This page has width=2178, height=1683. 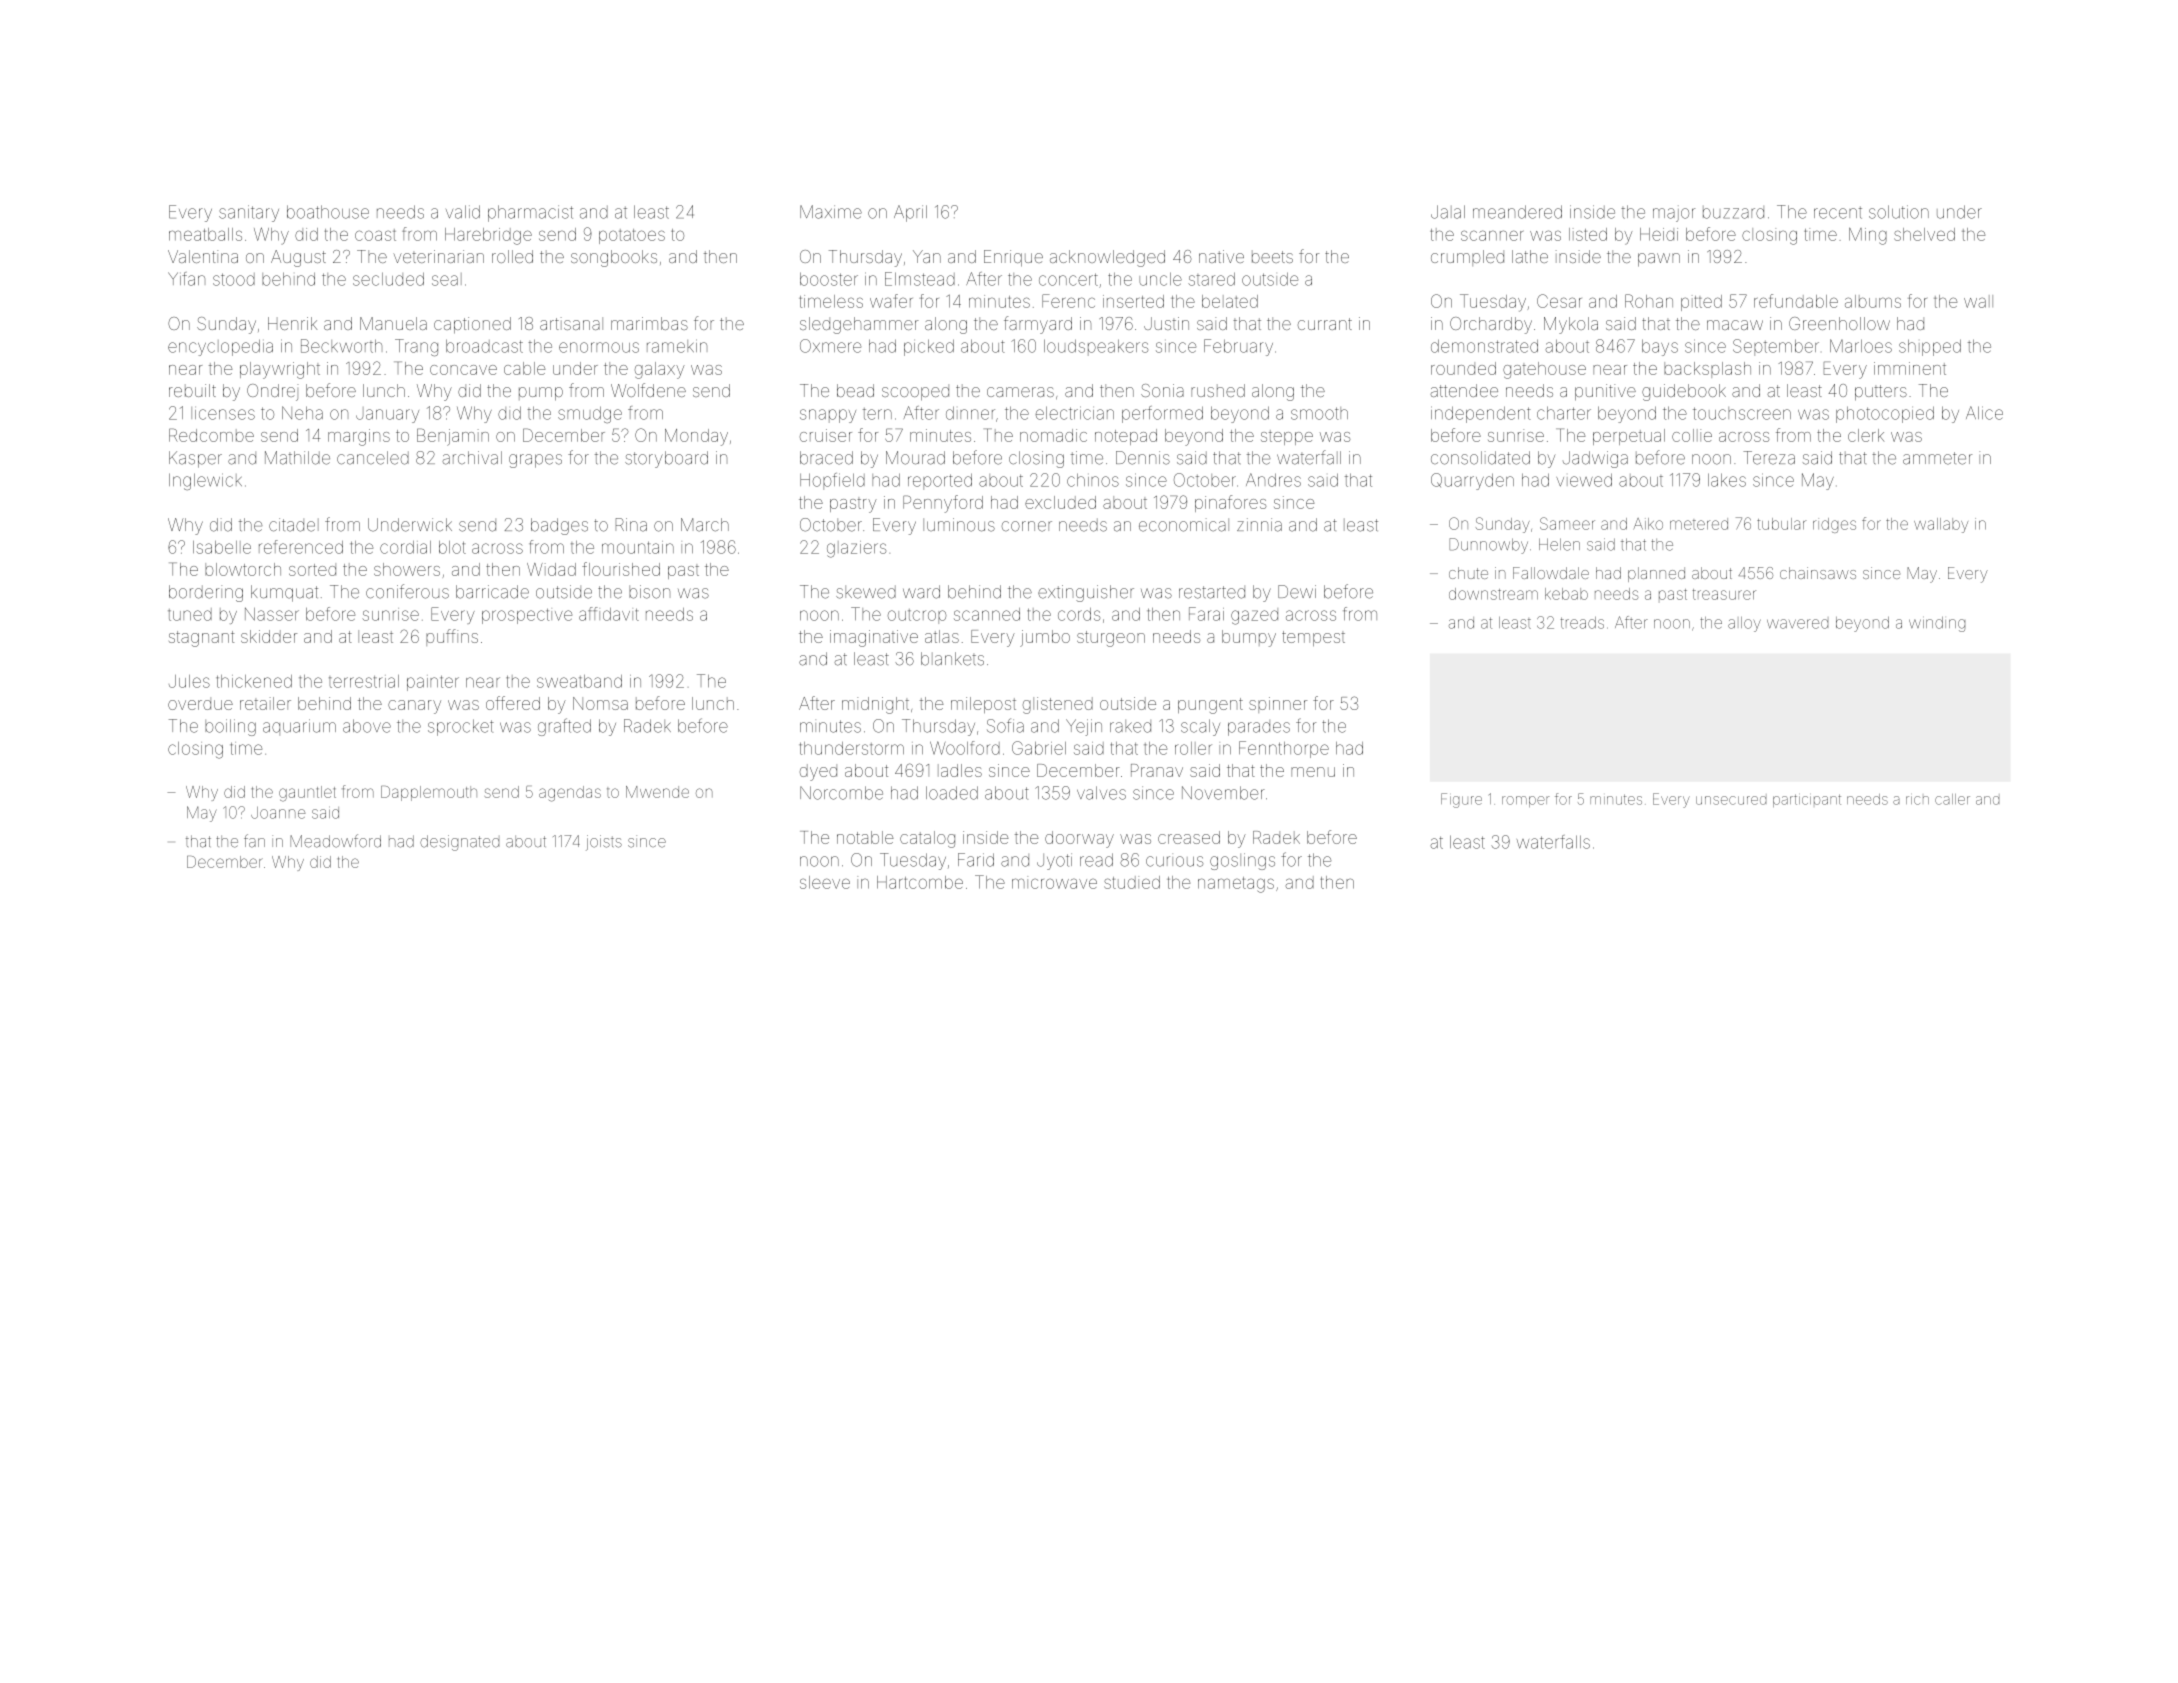 What do you see at coordinates (1053, 435) in the page?
I see `nomadic` at bounding box center [1053, 435].
